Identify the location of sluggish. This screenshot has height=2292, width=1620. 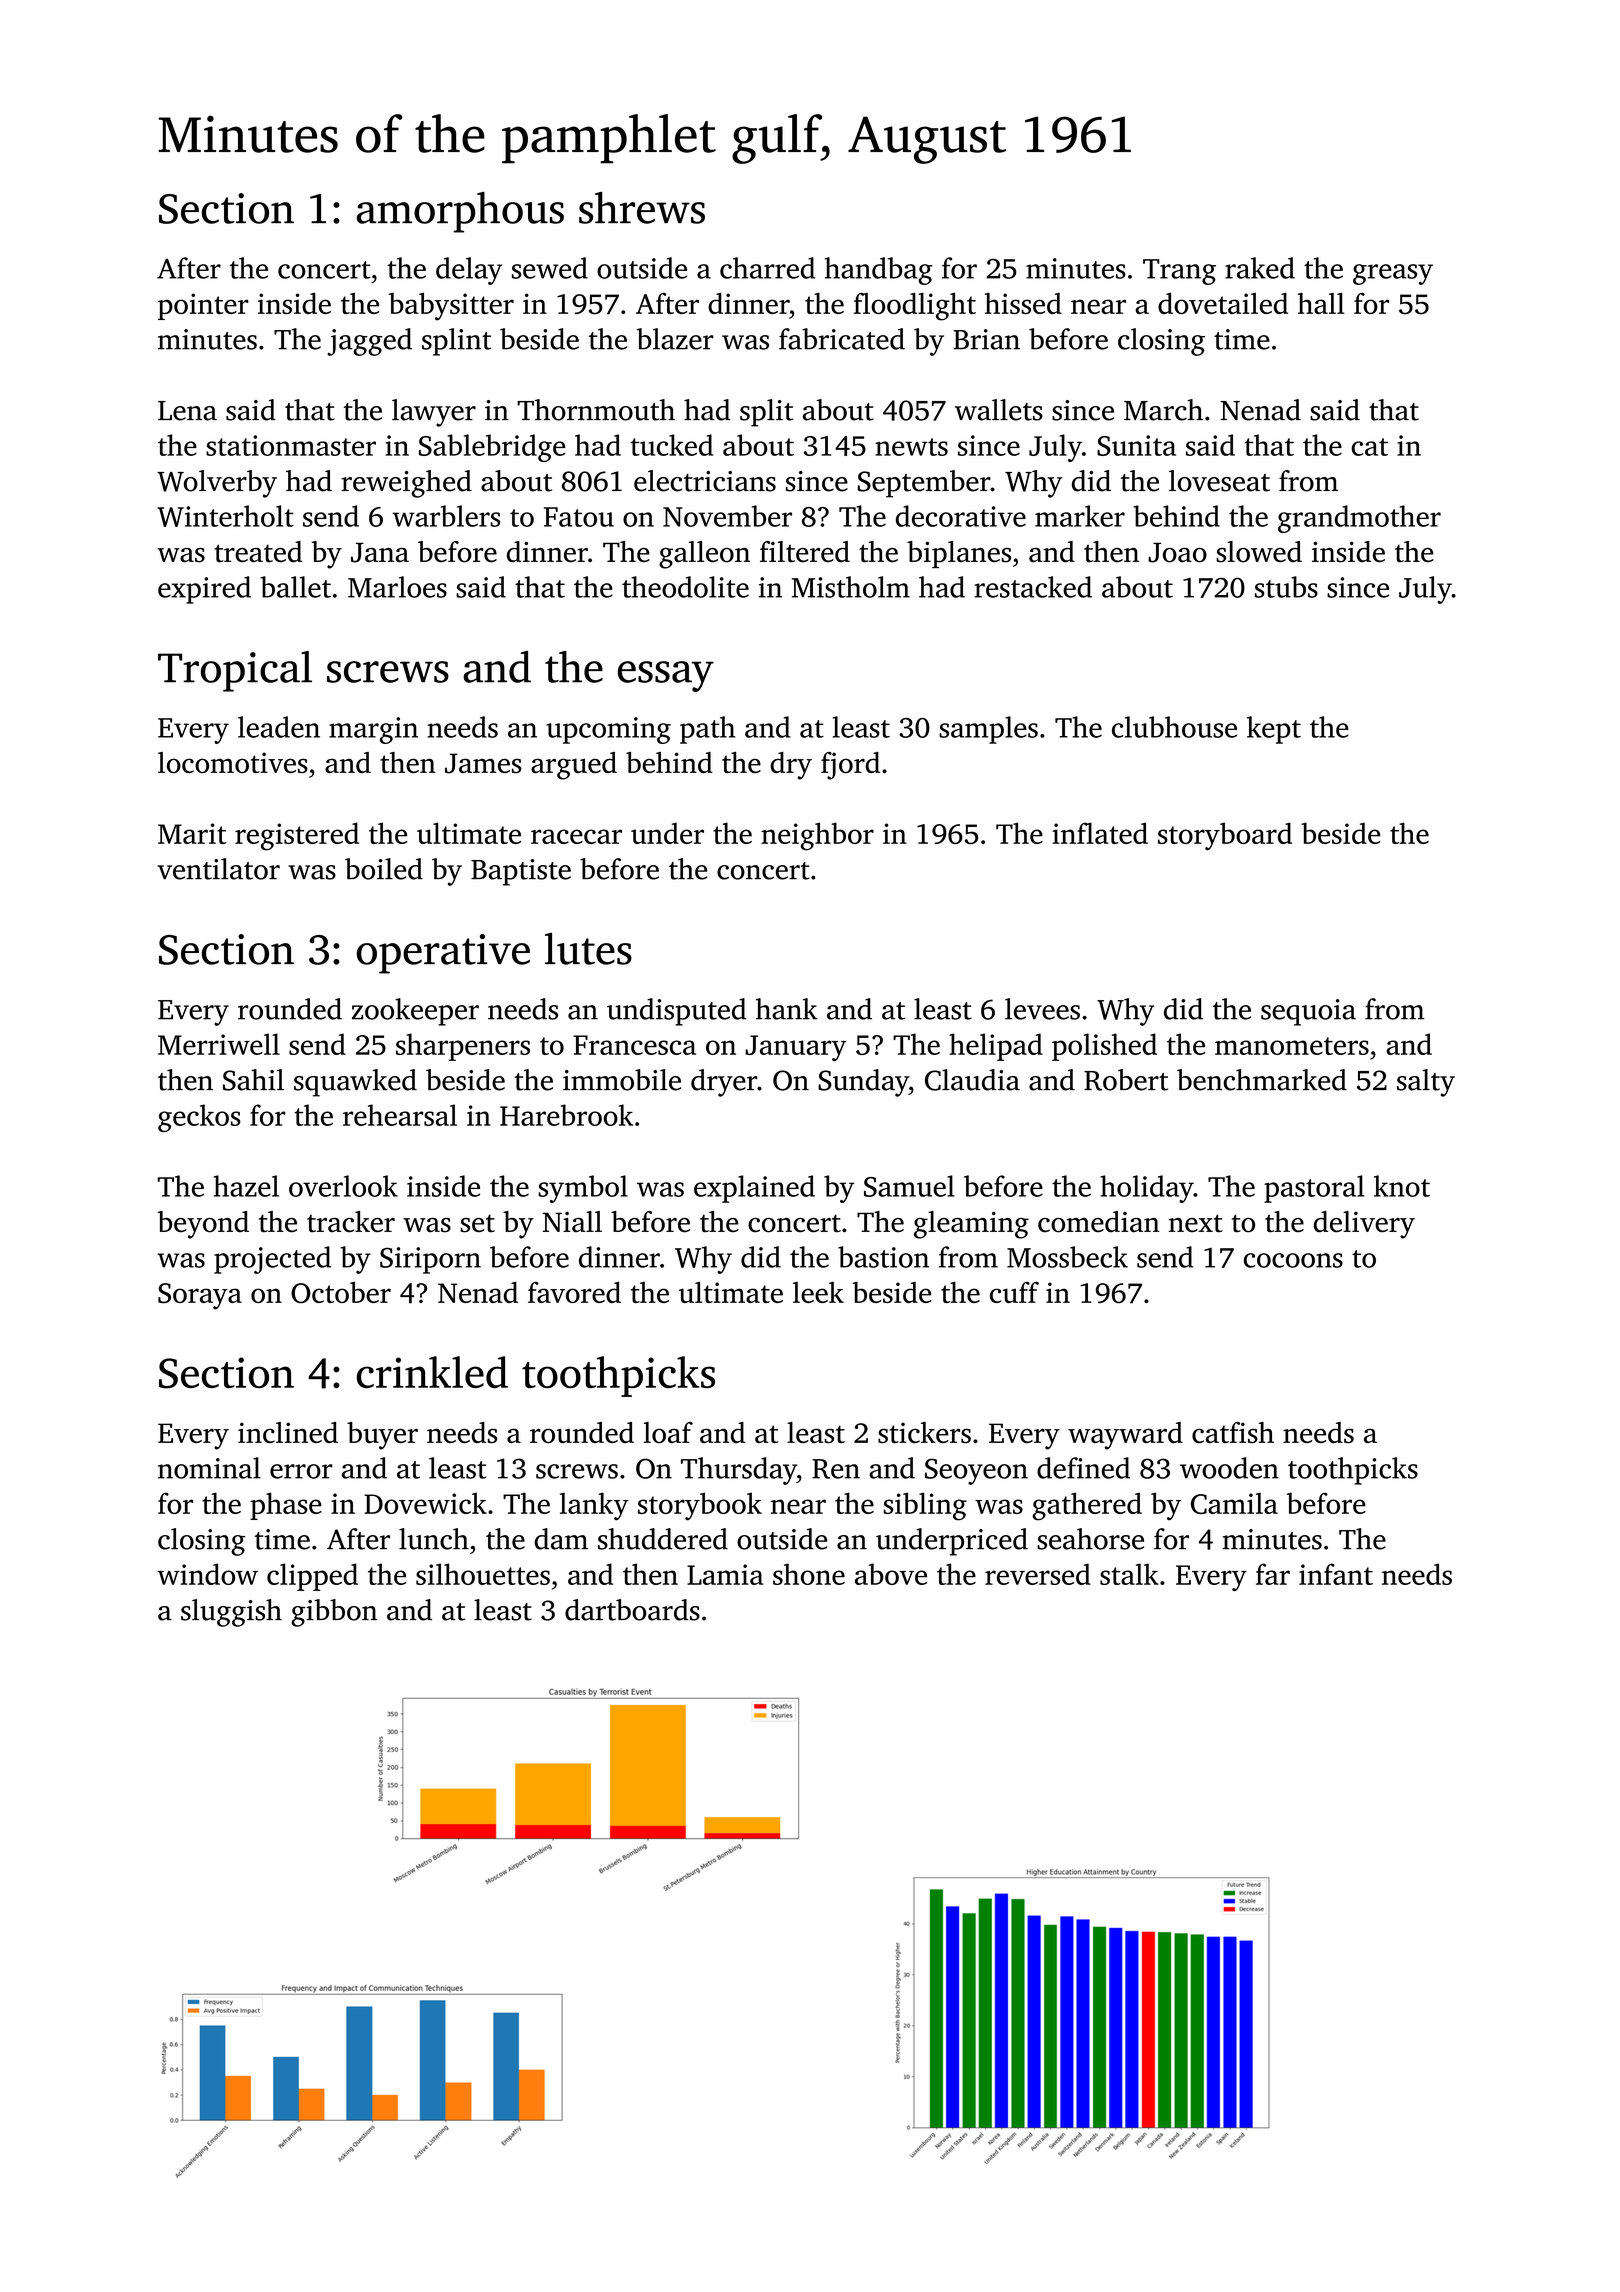
(231, 1613).
